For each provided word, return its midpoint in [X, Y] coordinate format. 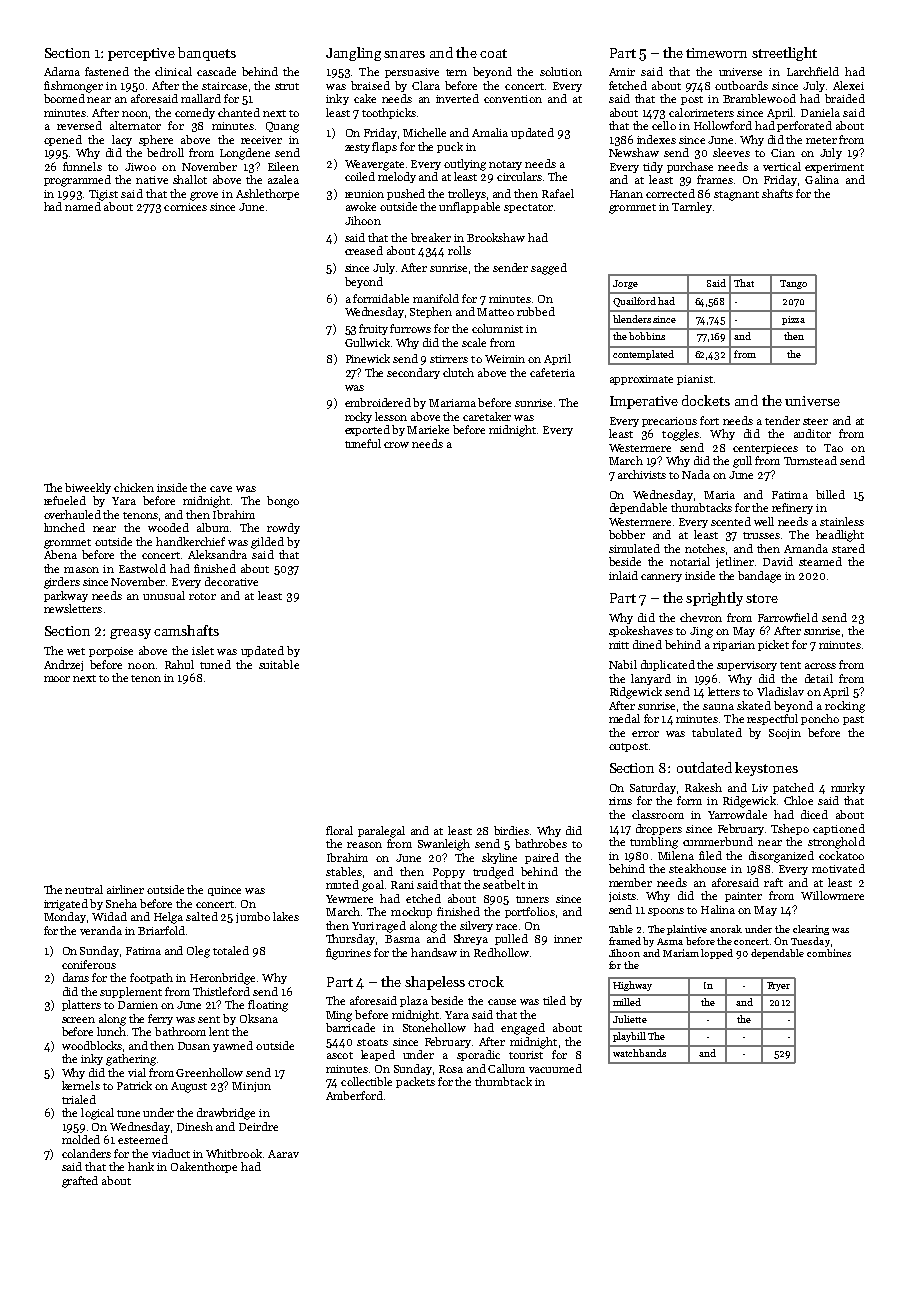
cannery [661, 578]
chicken [134, 487]
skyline [499, 858]
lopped [717, 954]
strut [287, 86]
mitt [619, 645]
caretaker [487, 416]
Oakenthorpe [204, 1167]
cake [365, 98]
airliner [125, 889]
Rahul [179, 664]
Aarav [283, 1154]
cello [664, 125]
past [853, 720]
